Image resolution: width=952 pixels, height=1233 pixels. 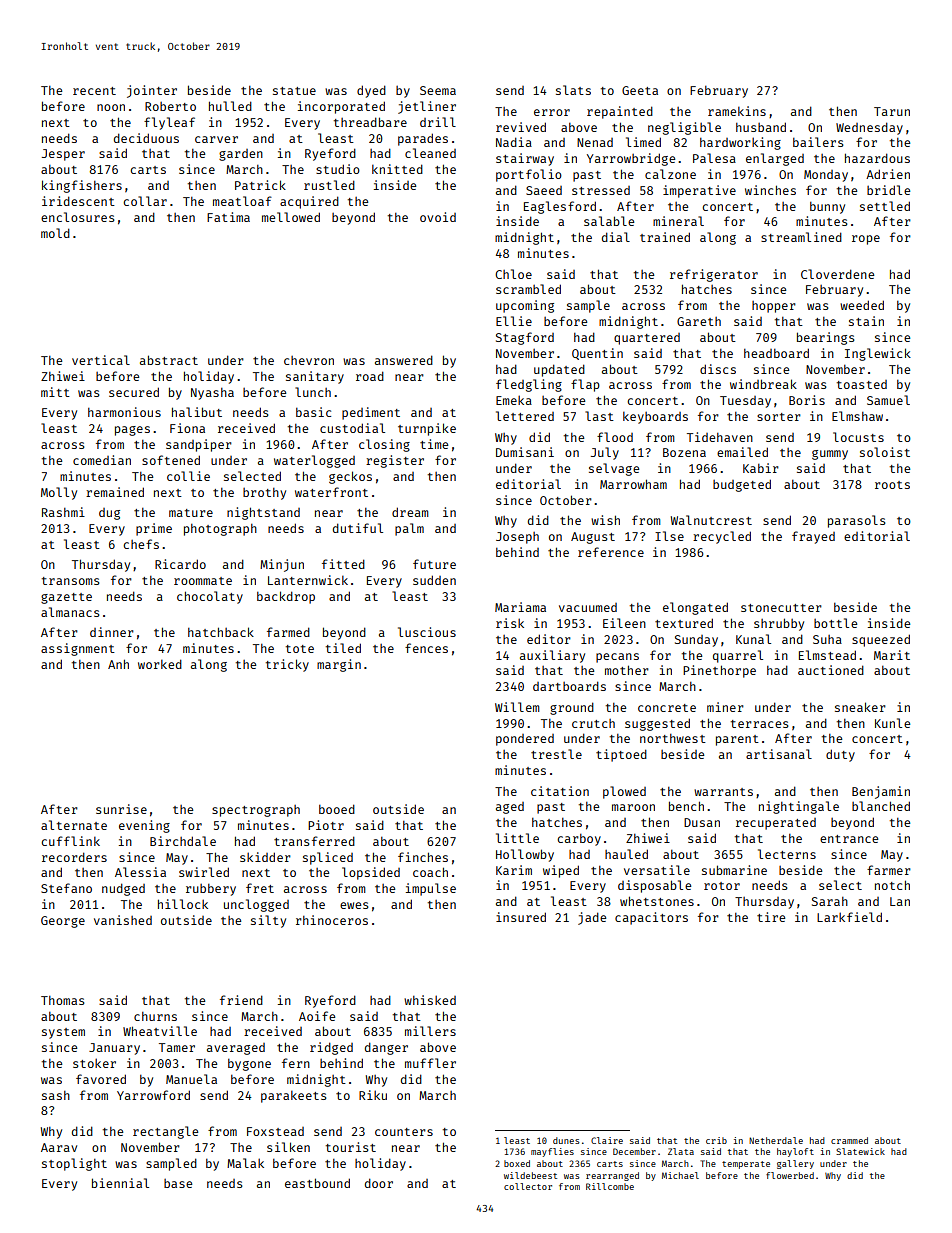 I want to click on coach, so click(x=430, y=872).
